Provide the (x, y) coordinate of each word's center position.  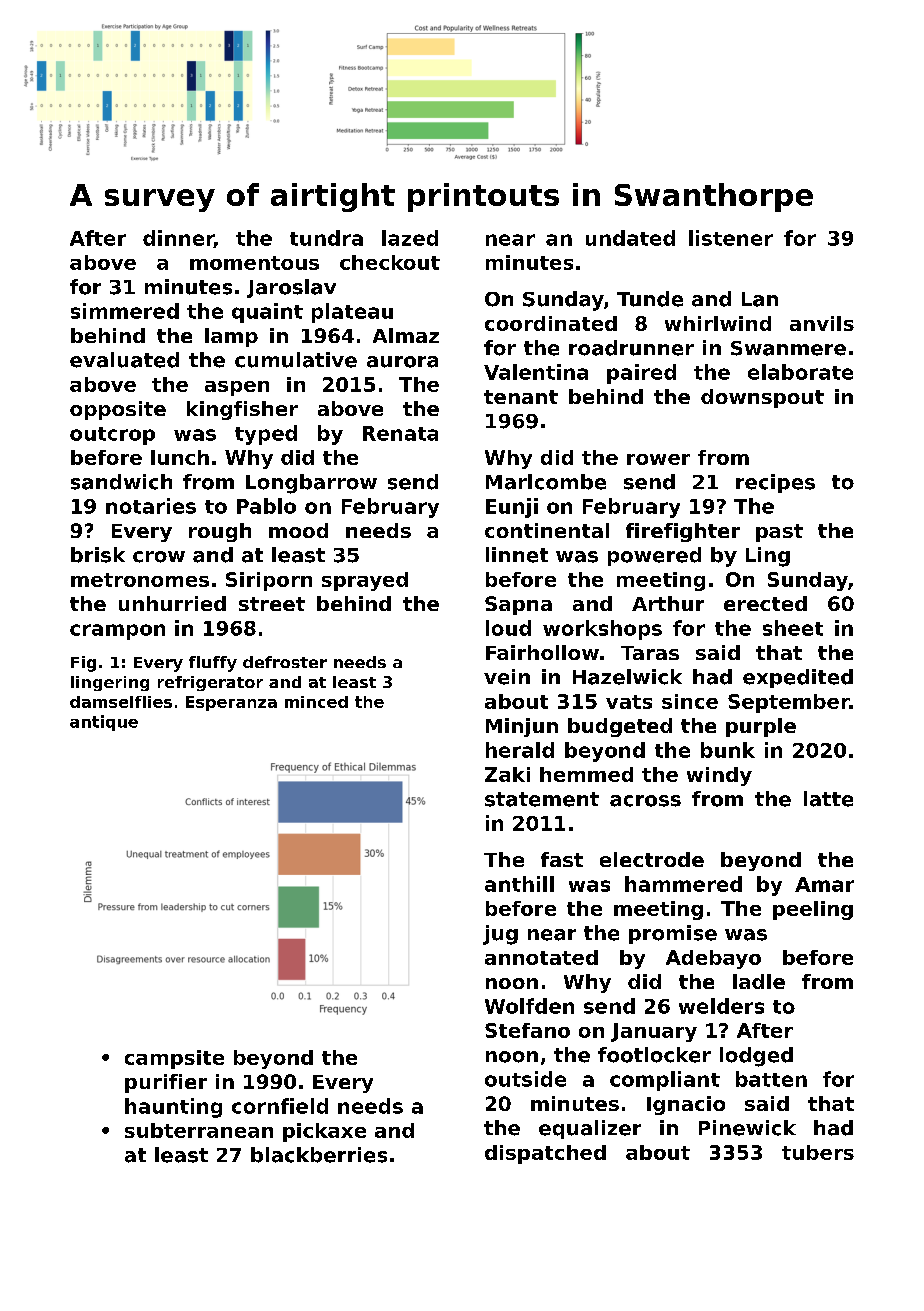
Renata (400, 433)
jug (500, 935)
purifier (166, 1083)
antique (104, 723)
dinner (178, 239)
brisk (98, 555)
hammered (683, 884)
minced (316, 702)
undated (630, 238)
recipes (775, 483)
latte (828, 799)
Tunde (650, 299)
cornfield (280, 1106)
